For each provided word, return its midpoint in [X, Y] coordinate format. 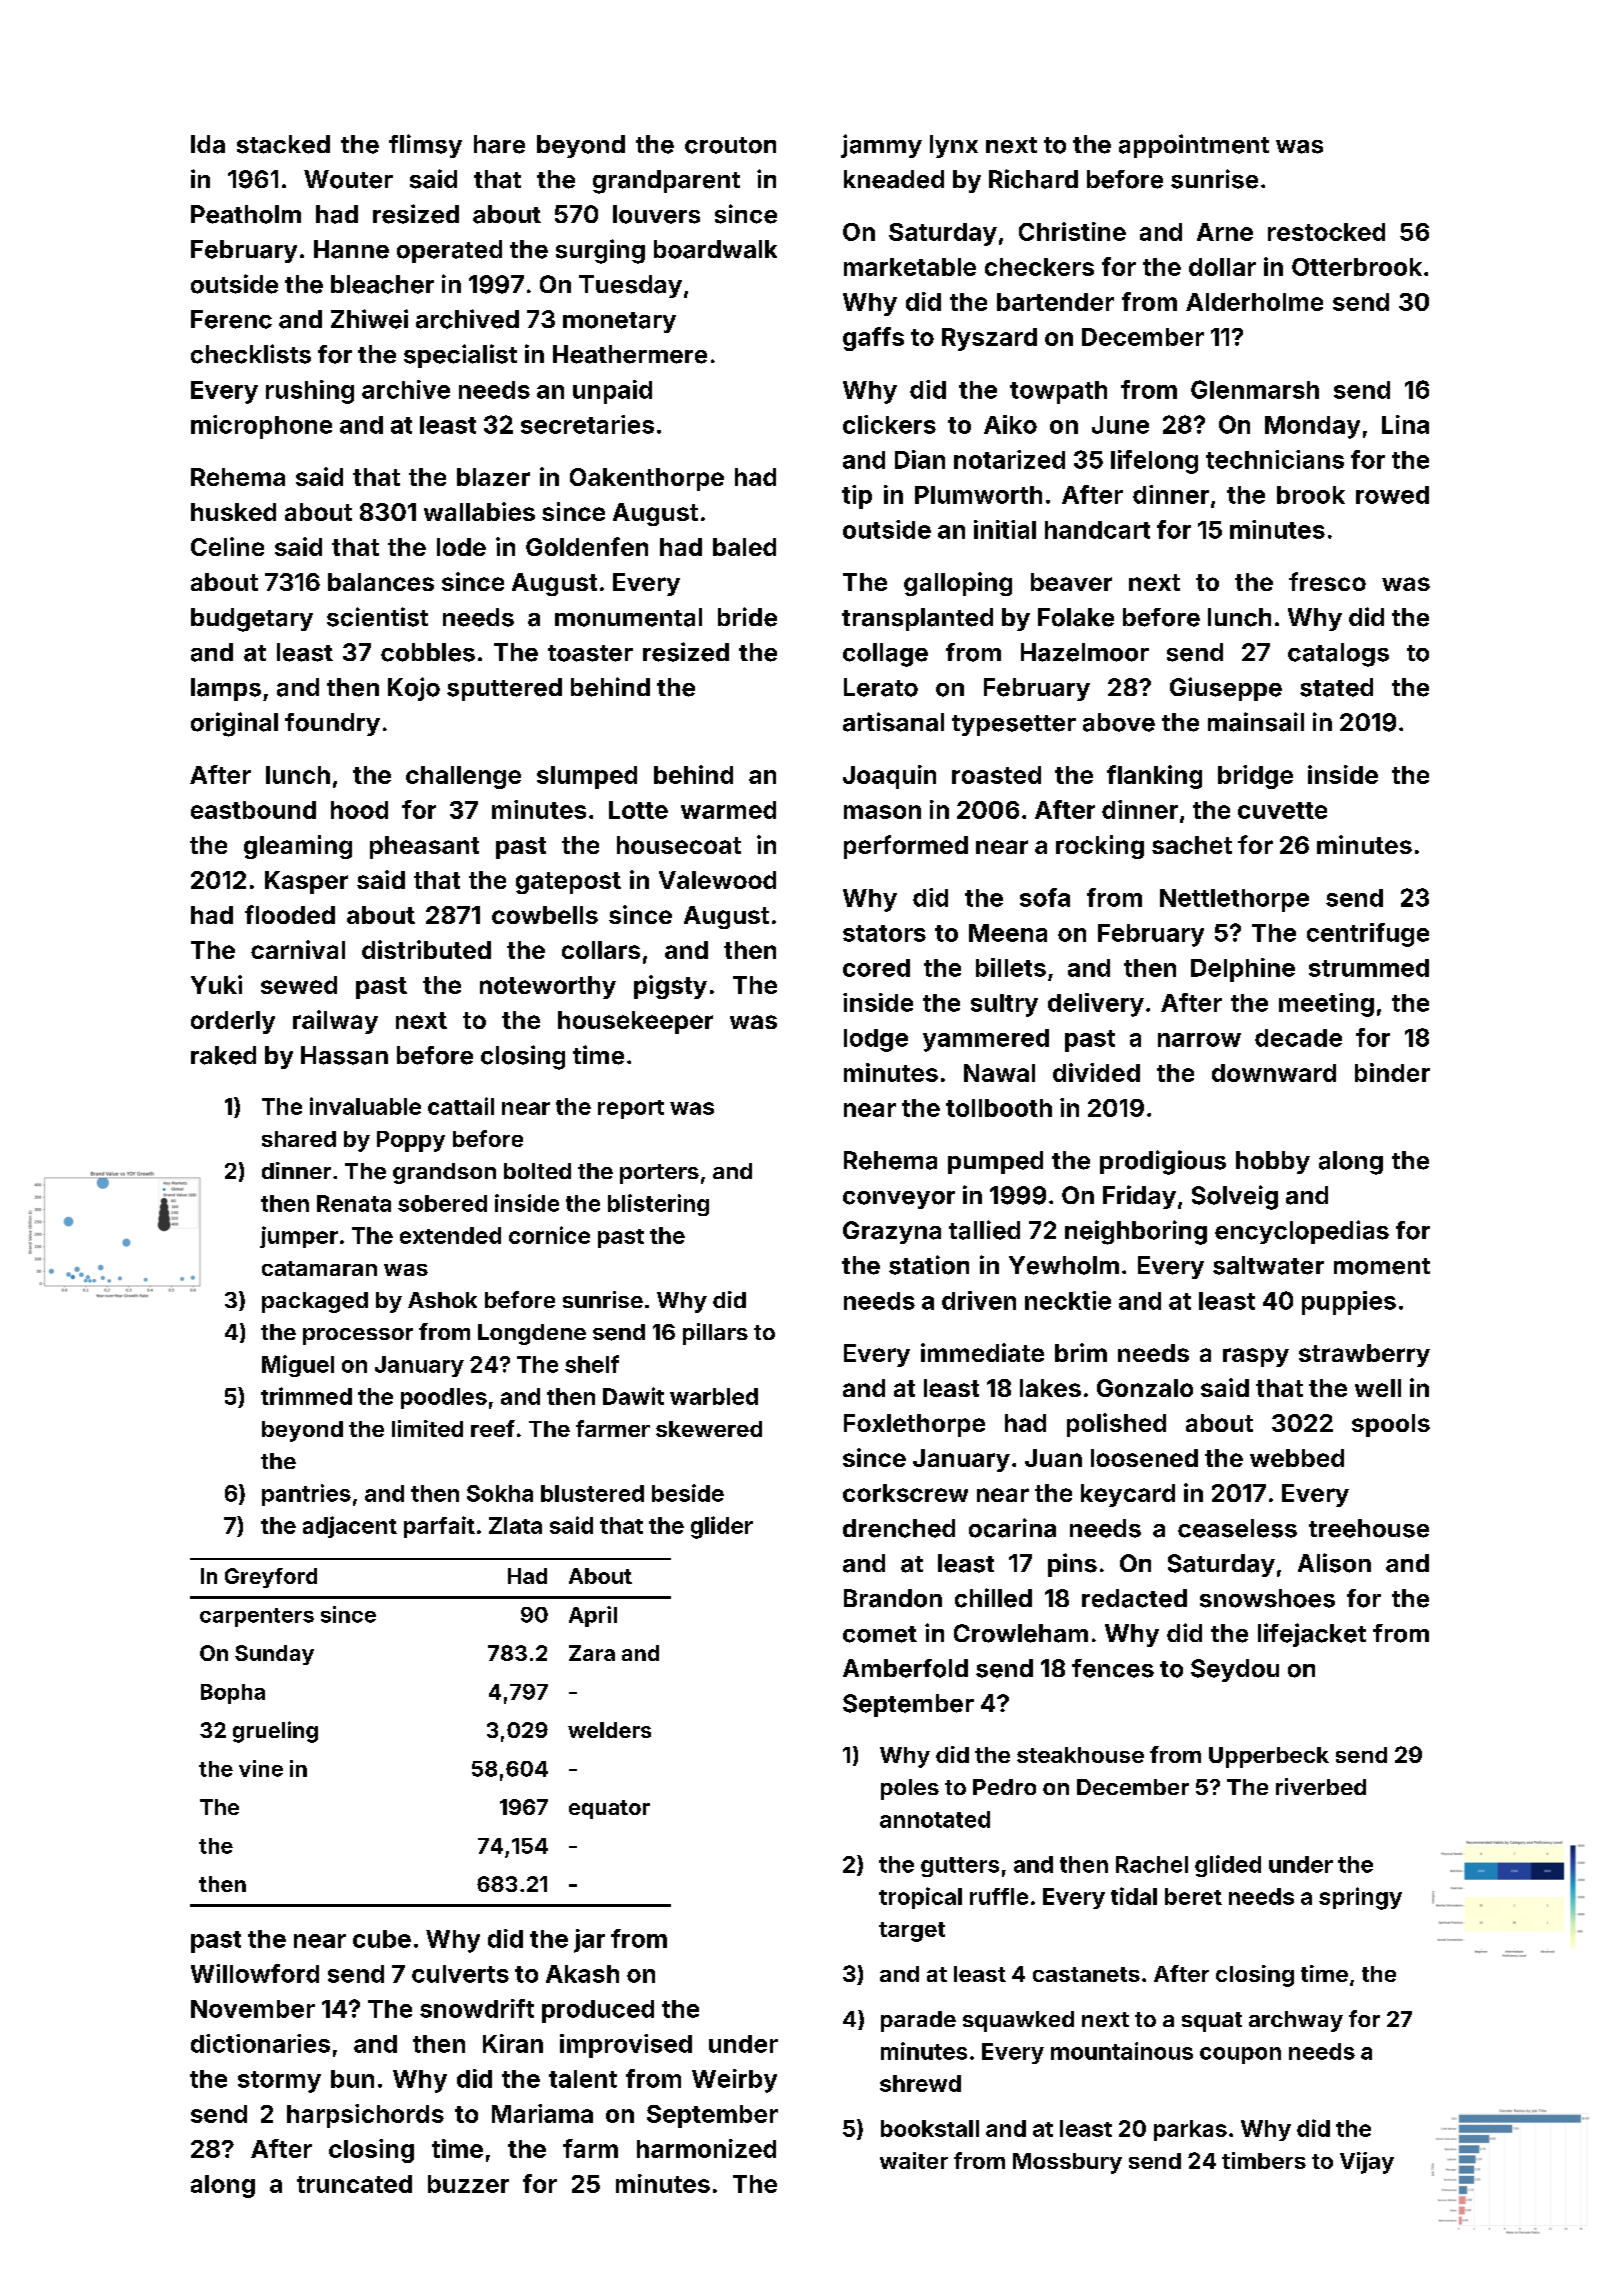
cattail [461, 1106]
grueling [275, 1732]
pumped [995, 1162]
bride [747, 617]
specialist [460, 356]
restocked [1326, 232]
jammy [881, 146]
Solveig [1235, 1197]
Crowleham [1021, 1633]
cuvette [1282, 810]
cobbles [428, 652]
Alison [1334, 1563]
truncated [354, 2184]
